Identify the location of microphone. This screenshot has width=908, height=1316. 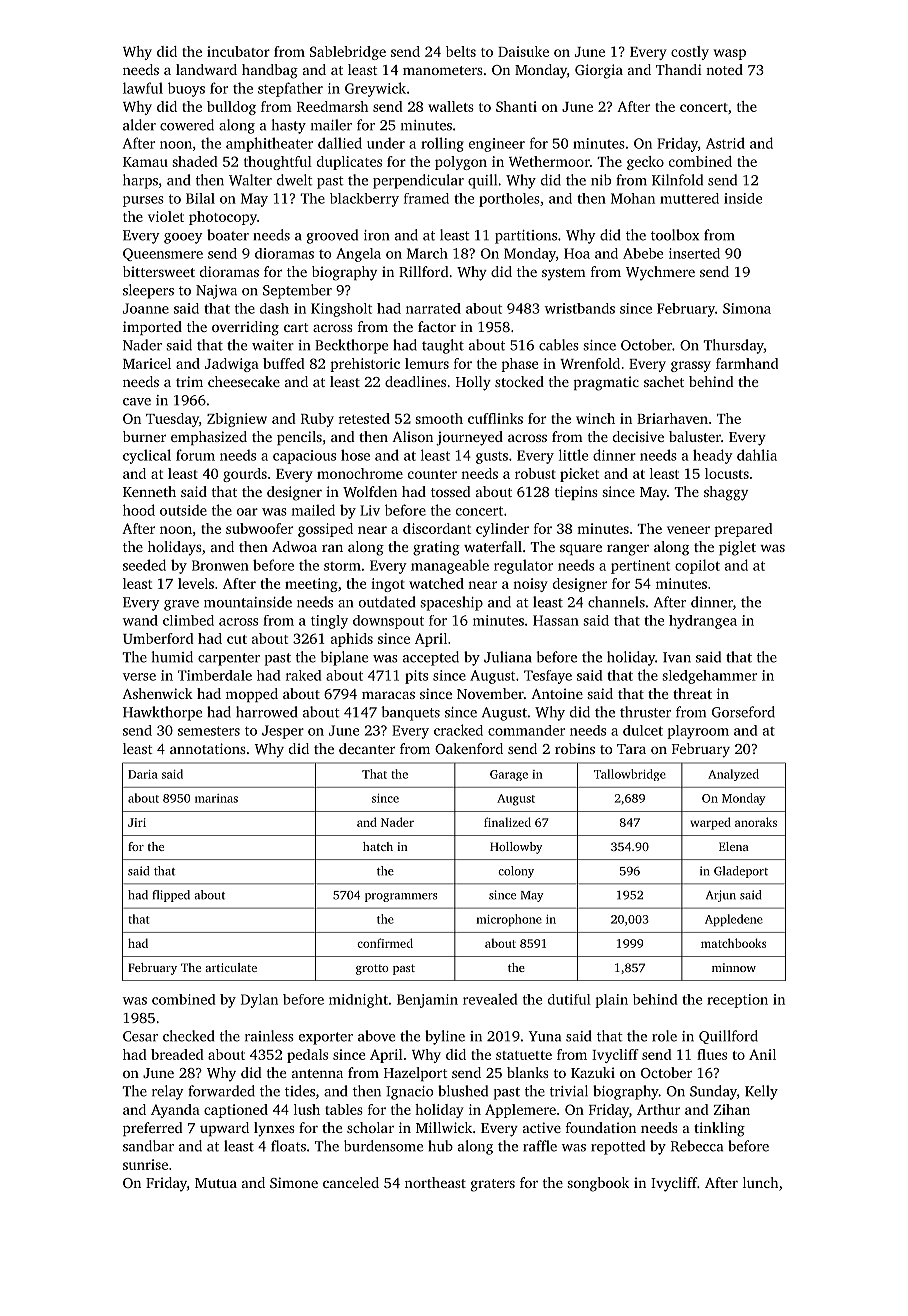
(509, 920).
